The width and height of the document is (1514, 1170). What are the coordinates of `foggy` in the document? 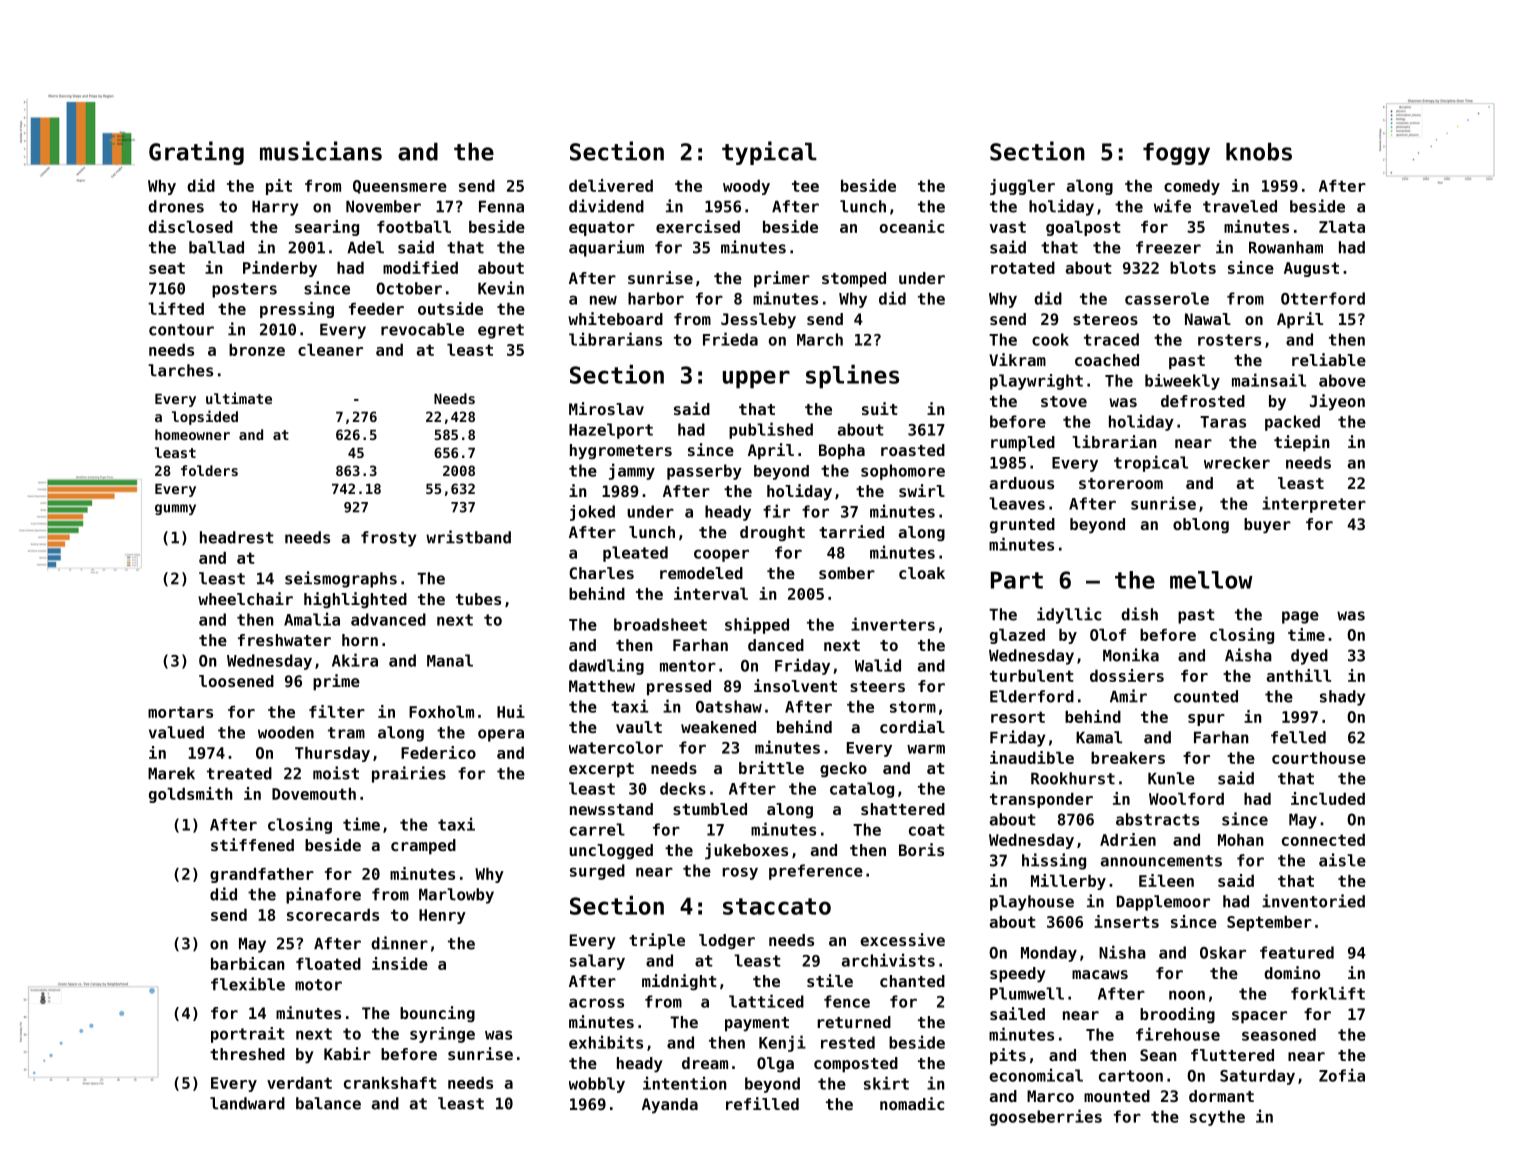 It's located at (1176, 154).
